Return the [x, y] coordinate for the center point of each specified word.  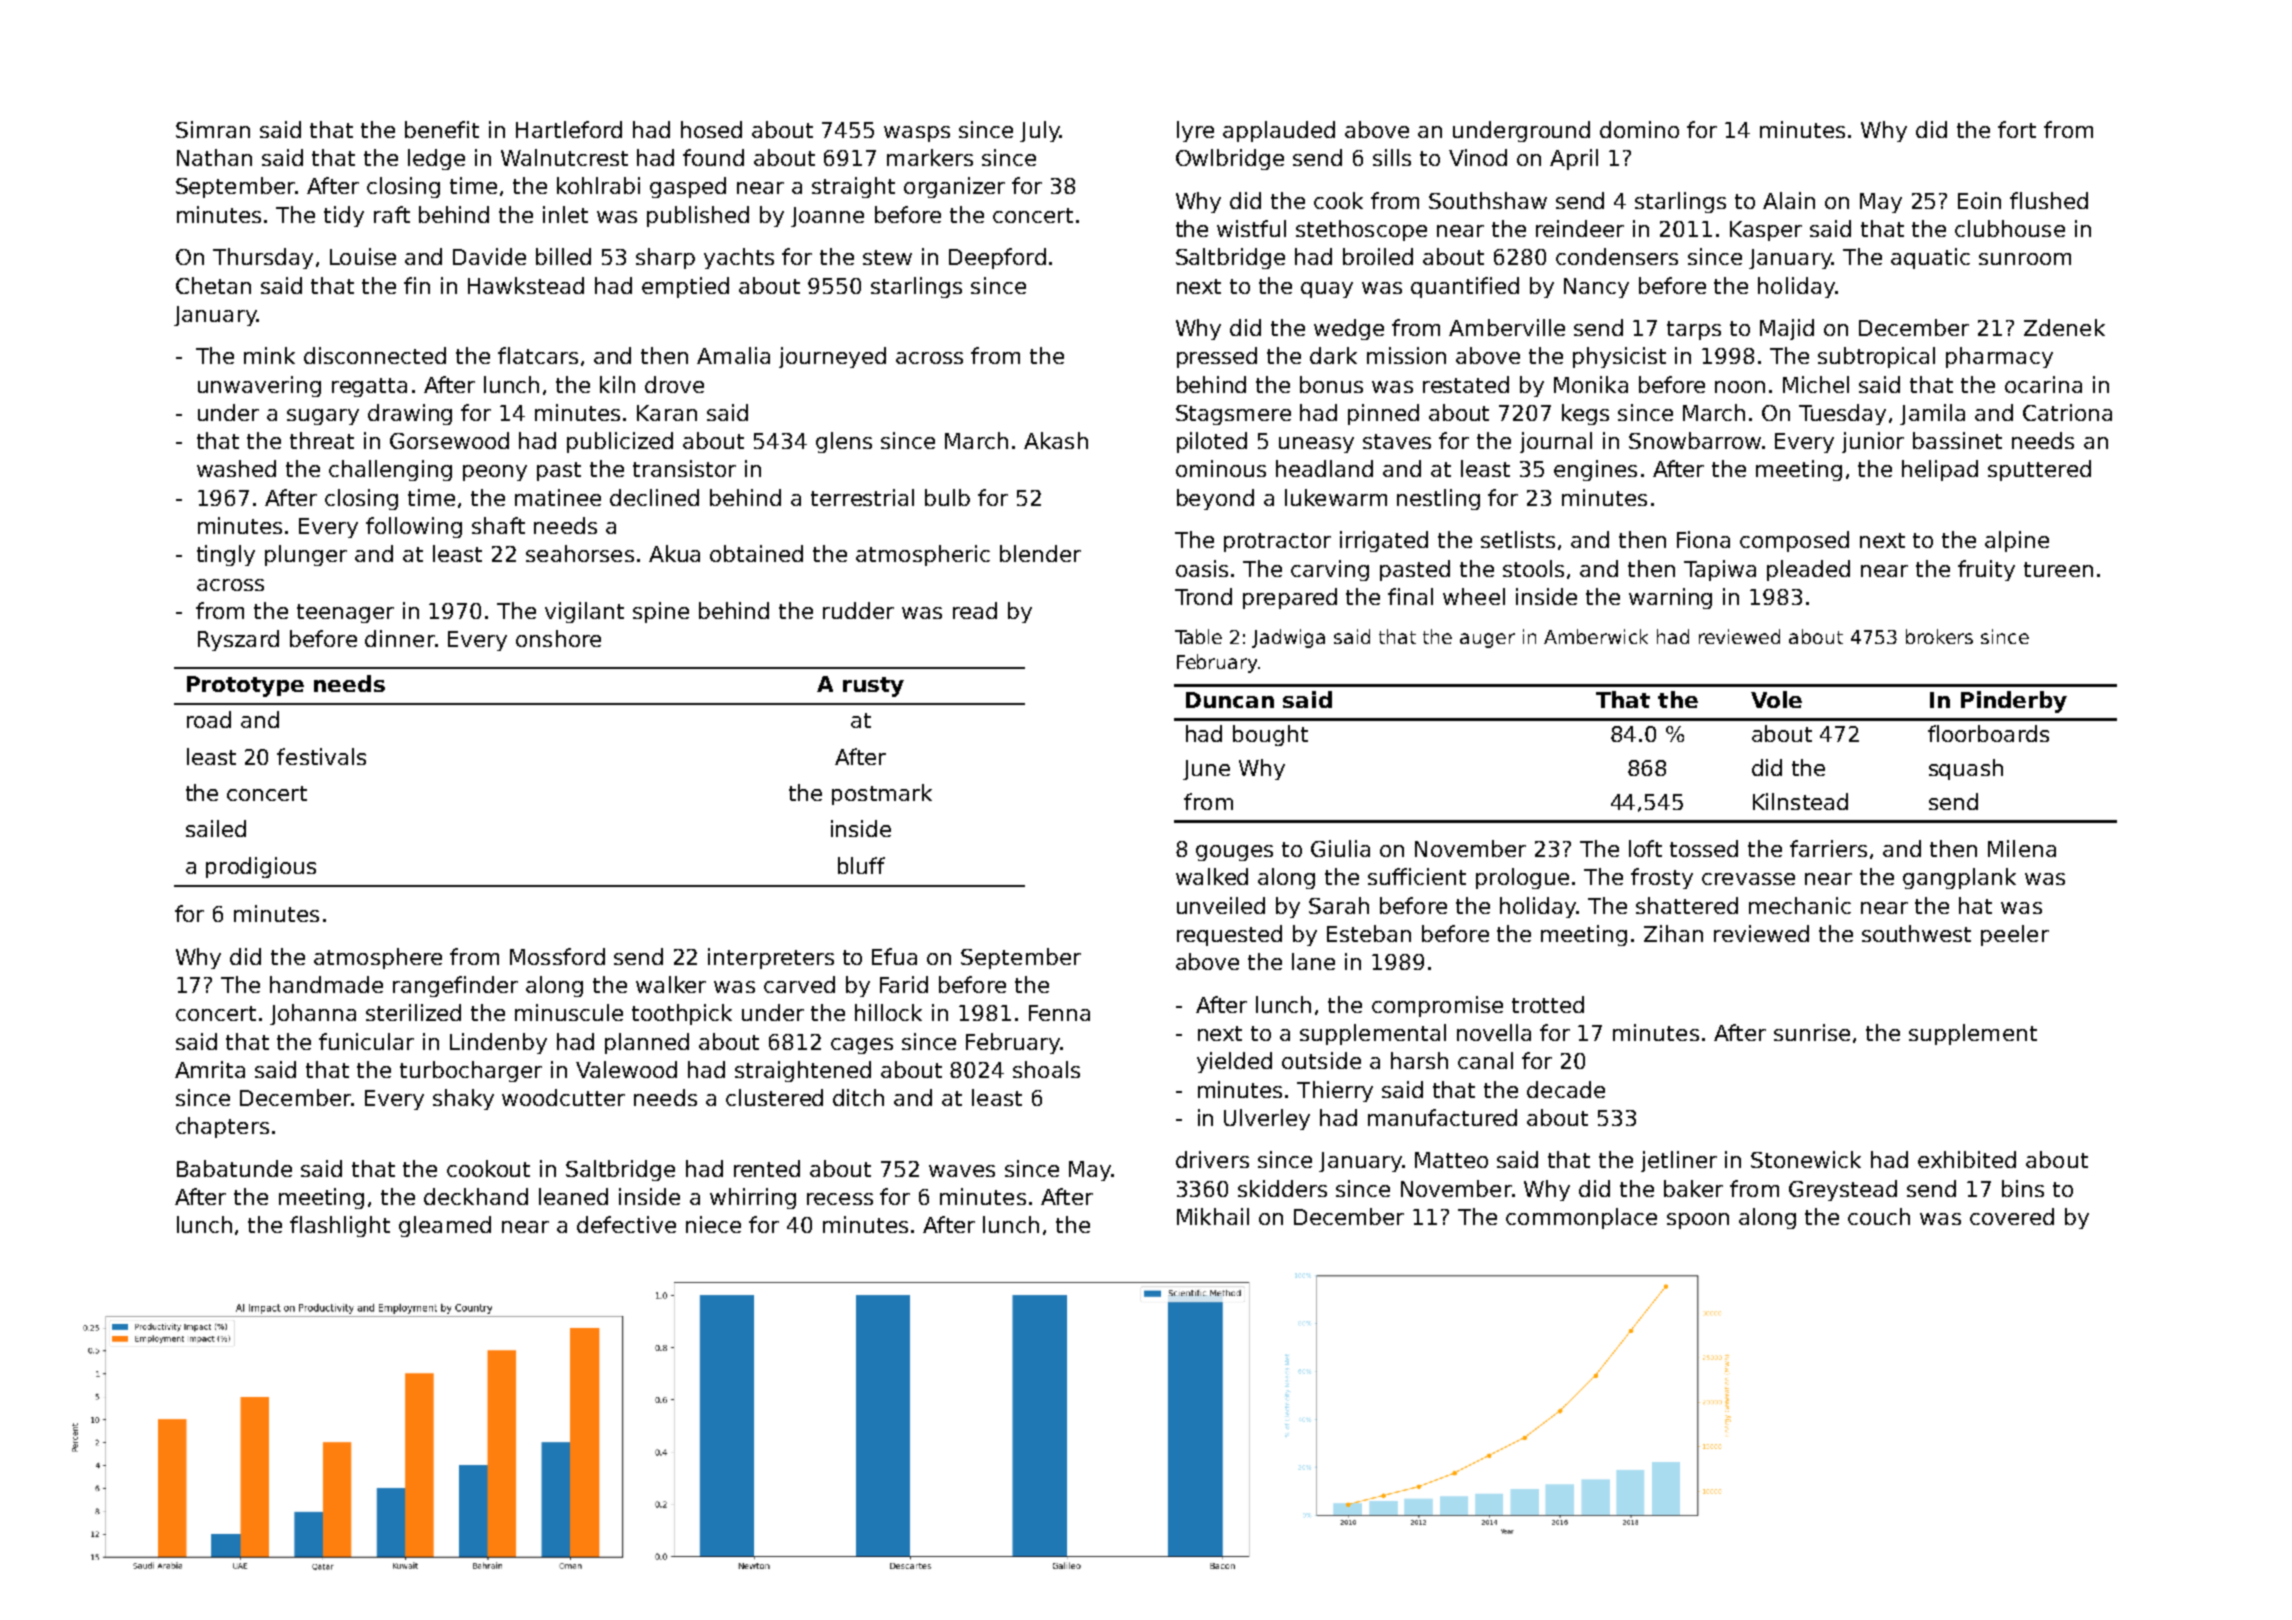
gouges [1234, 853]
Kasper [1766, 231]
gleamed [445, 1226]
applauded [1279, 131]
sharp [665, 258]
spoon [1698, 1221]
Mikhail [1213, 1216]
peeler [2015, 935]
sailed [216, 828]
